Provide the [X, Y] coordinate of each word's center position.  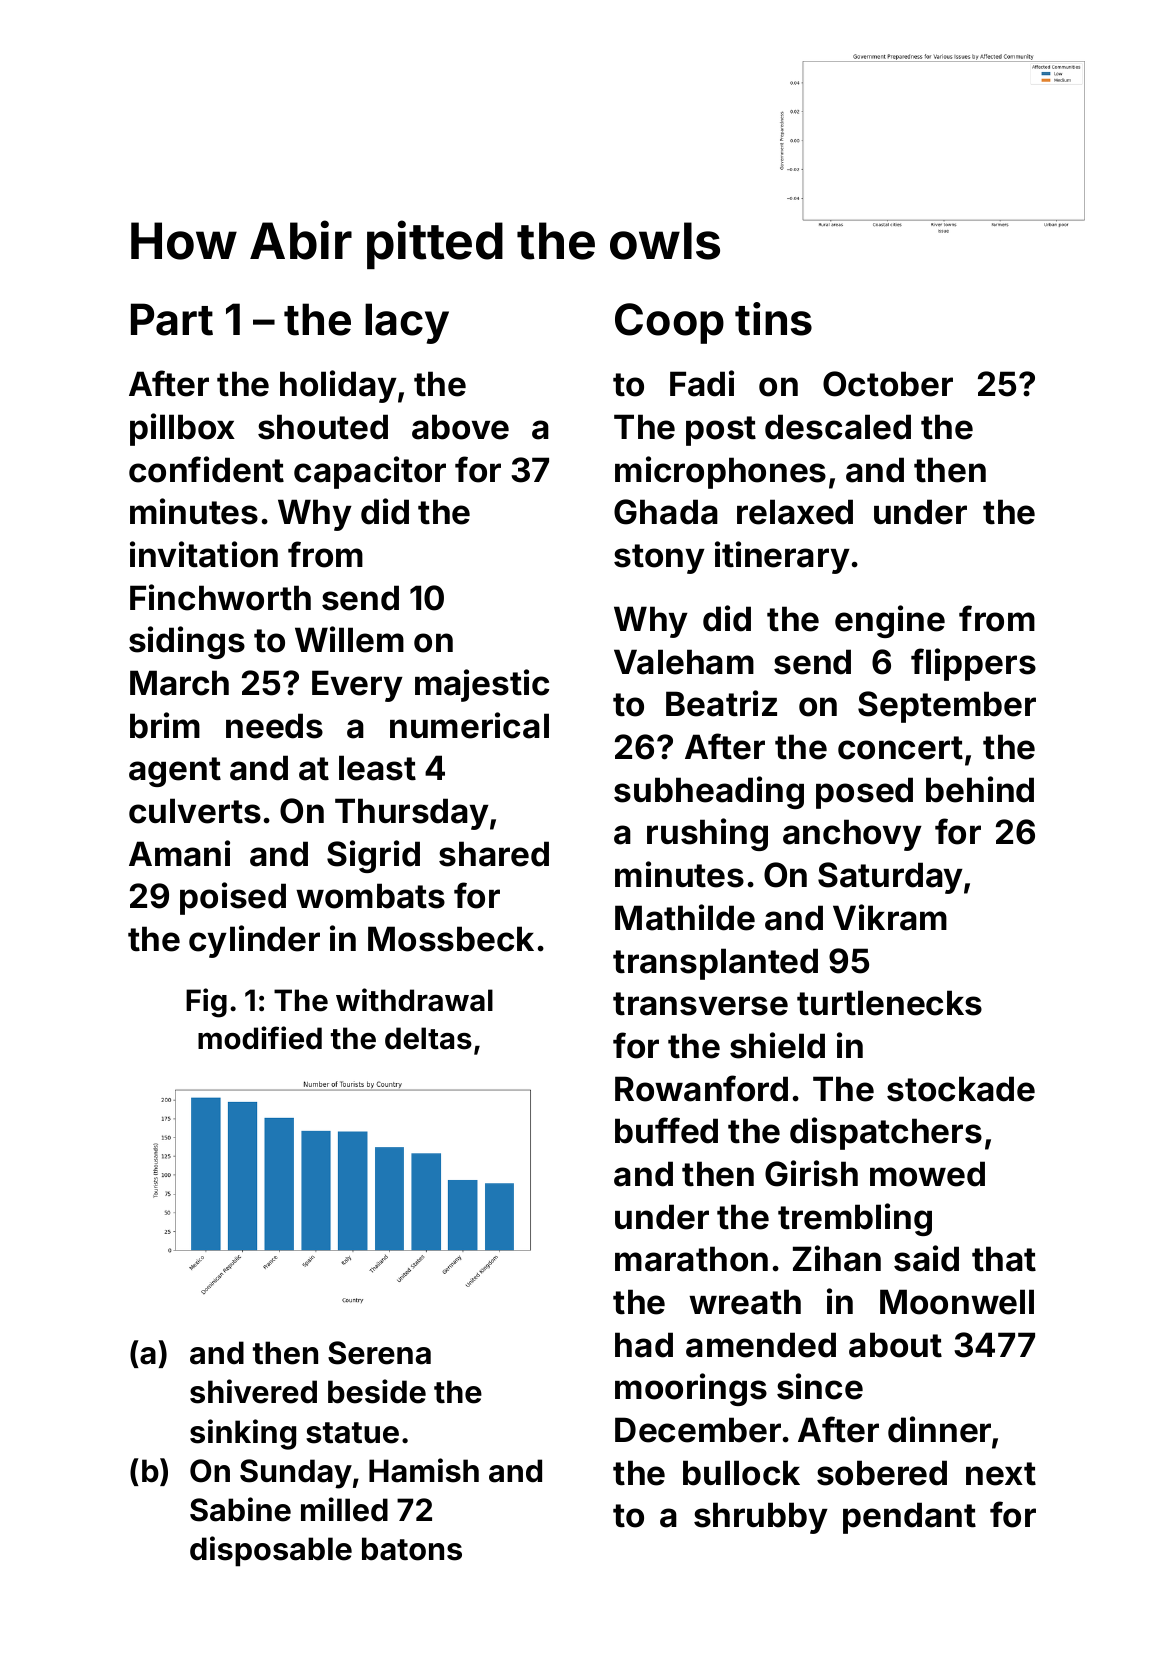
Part [172, 319]
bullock [741, 1473]
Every [357, 686]
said [926, 1258]
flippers [973, 664]
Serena [379, 1353]
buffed [666, 1130]
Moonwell [957, 1302]
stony [659, 559]
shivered [253, 1391]
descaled [838, 427]
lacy [407, 323]
